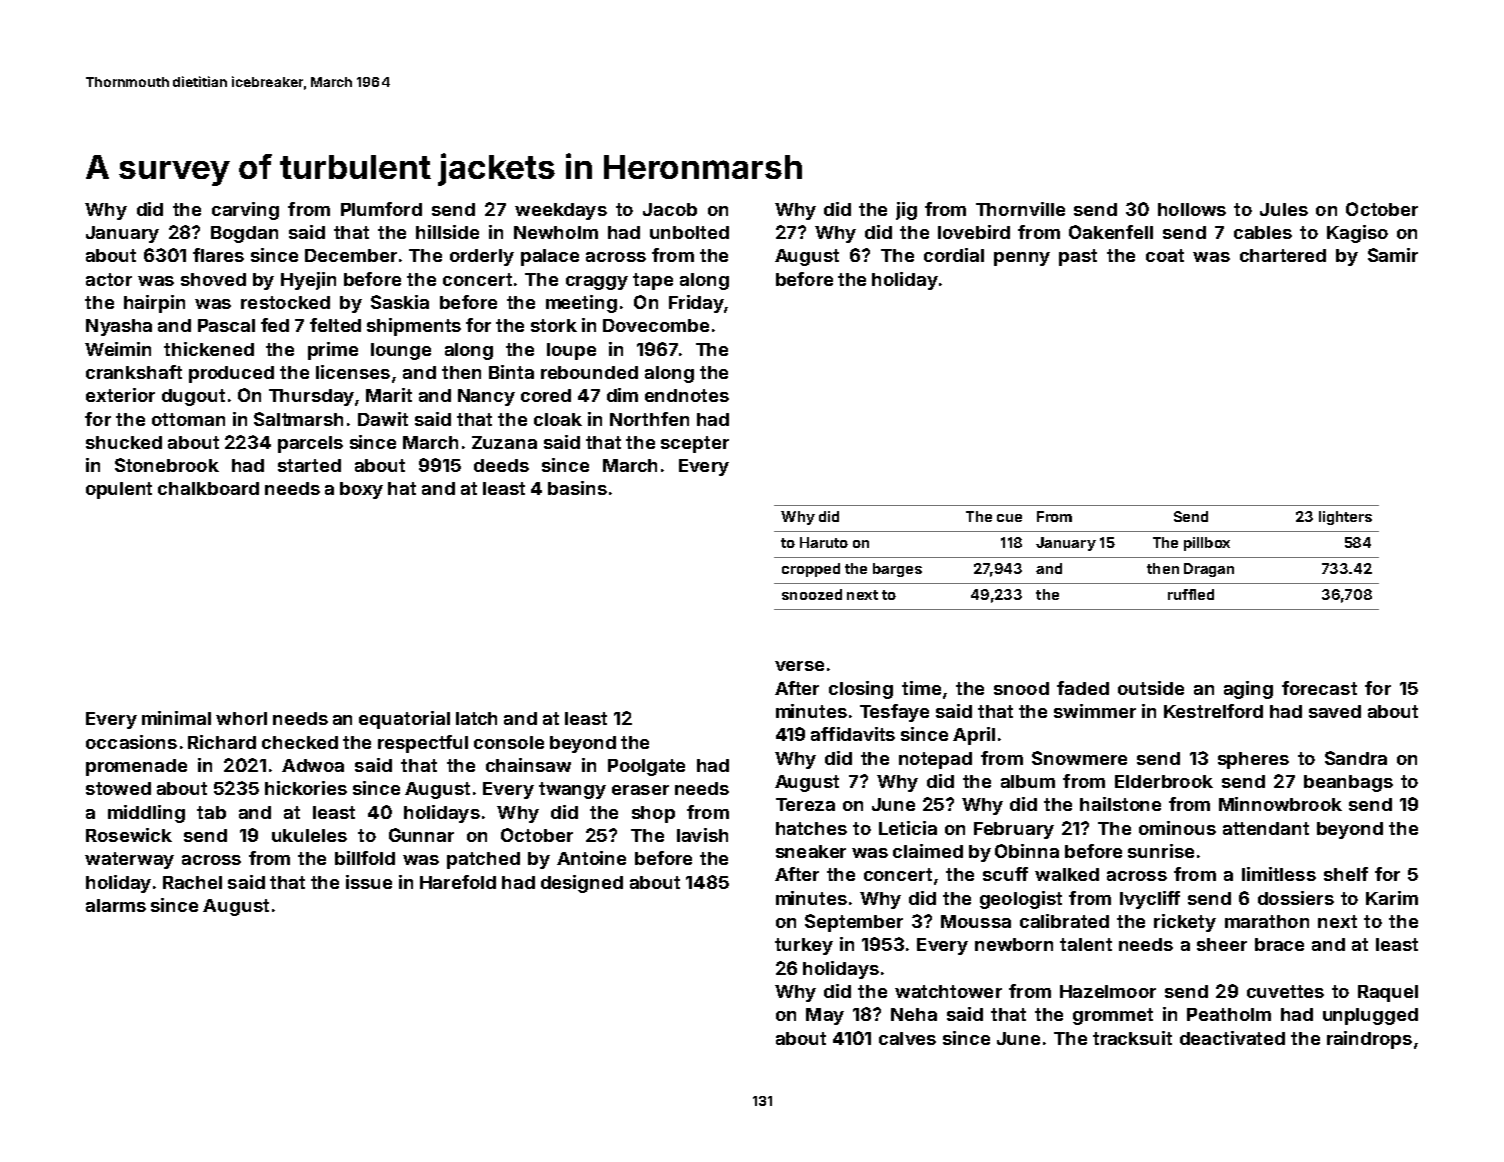  I want to click on raindrops, so click(1369, 1040).
